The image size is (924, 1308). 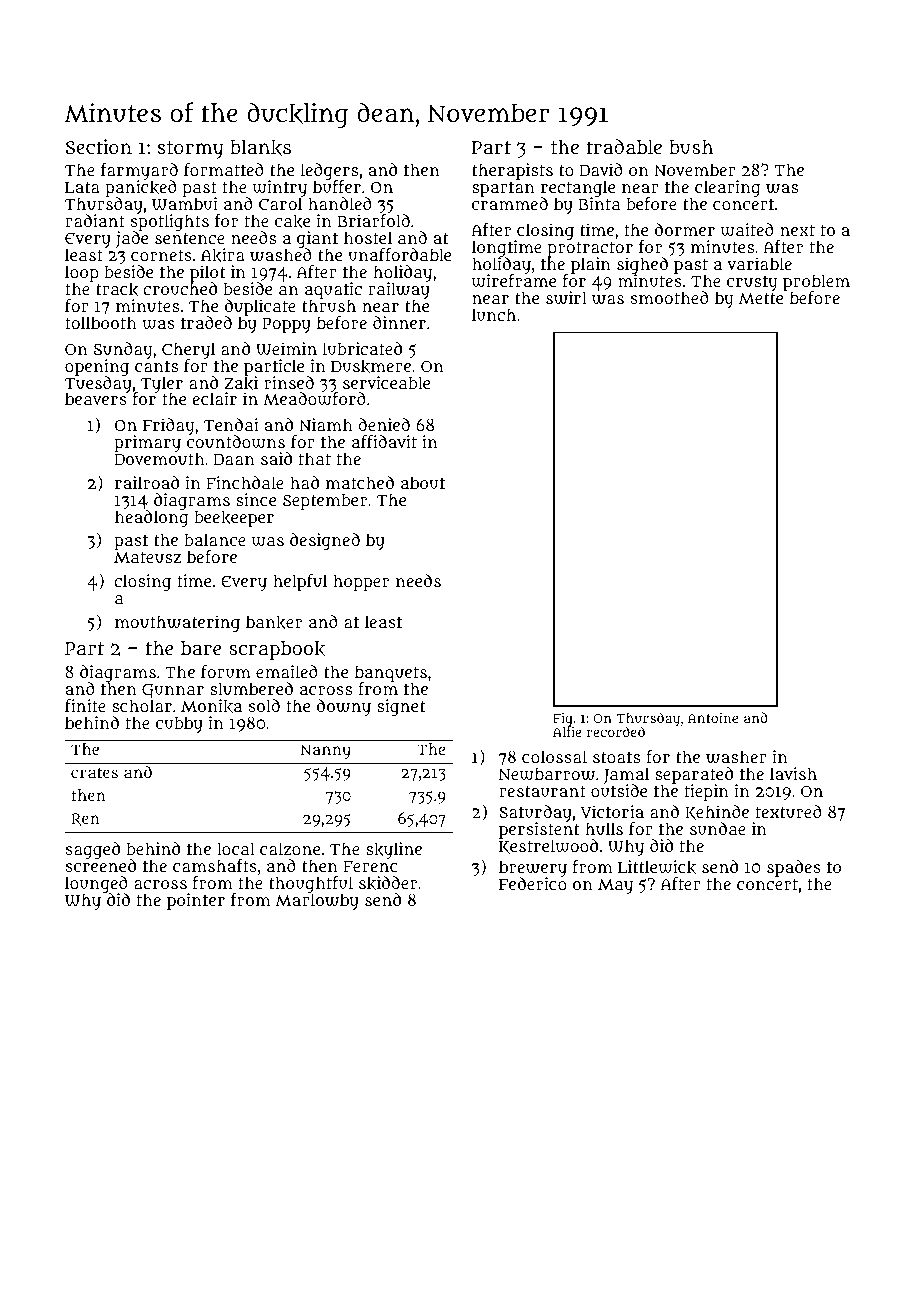 What do you see at coordinates (96, 399) in the document?
I see `beavers` at bounding box center [96, 399].
